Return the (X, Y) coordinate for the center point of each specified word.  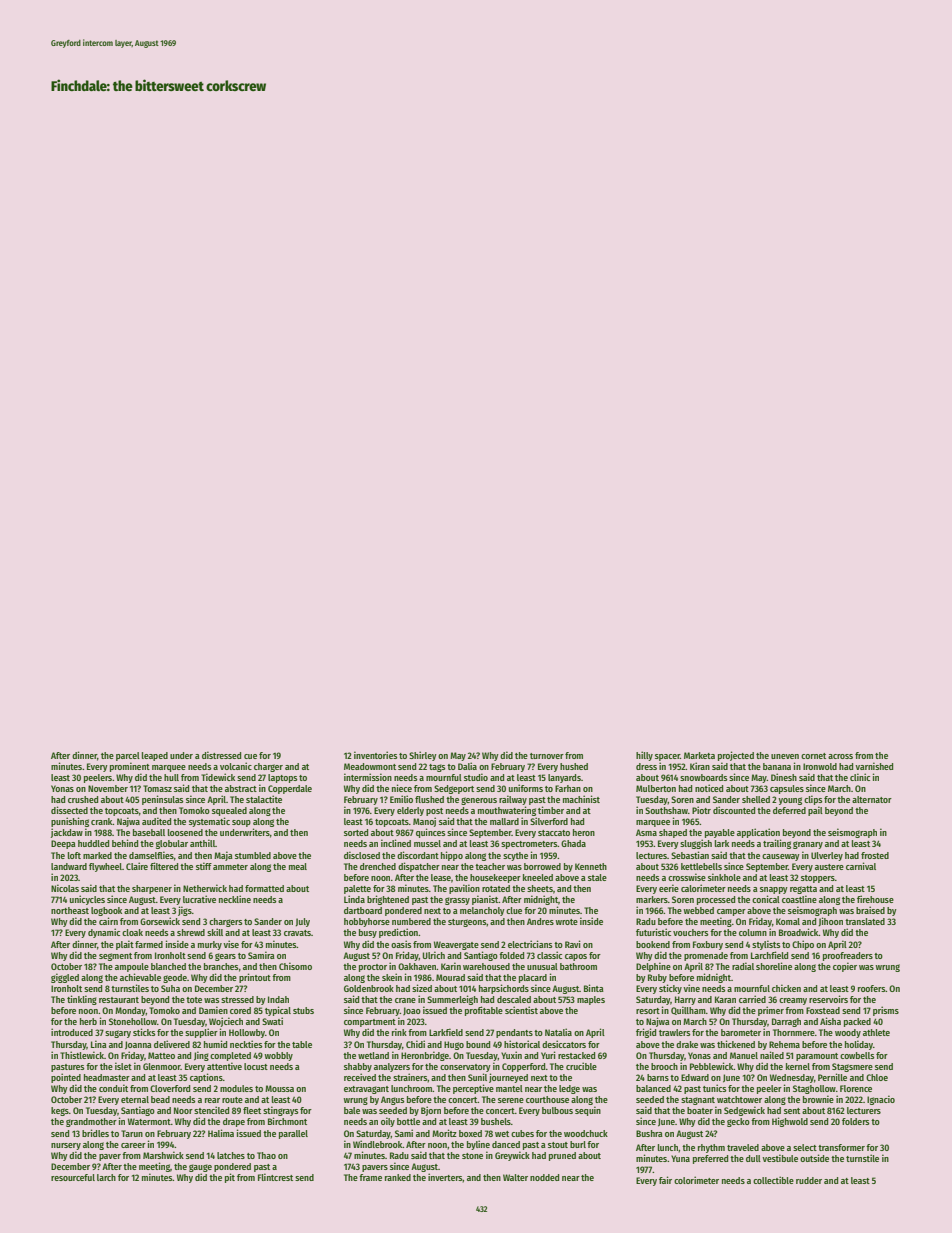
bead (160, 1099)
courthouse (547, 1099)
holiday (859, 1045)
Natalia (558, 1032)
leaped (155, 756)
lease (441, 877)
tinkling (82, 1000)
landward (69, 866)
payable (720, 833)
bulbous (557, 1110)
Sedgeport (454, 789)
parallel (293, 1134)
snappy (774, 890)
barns (658, 1077)
